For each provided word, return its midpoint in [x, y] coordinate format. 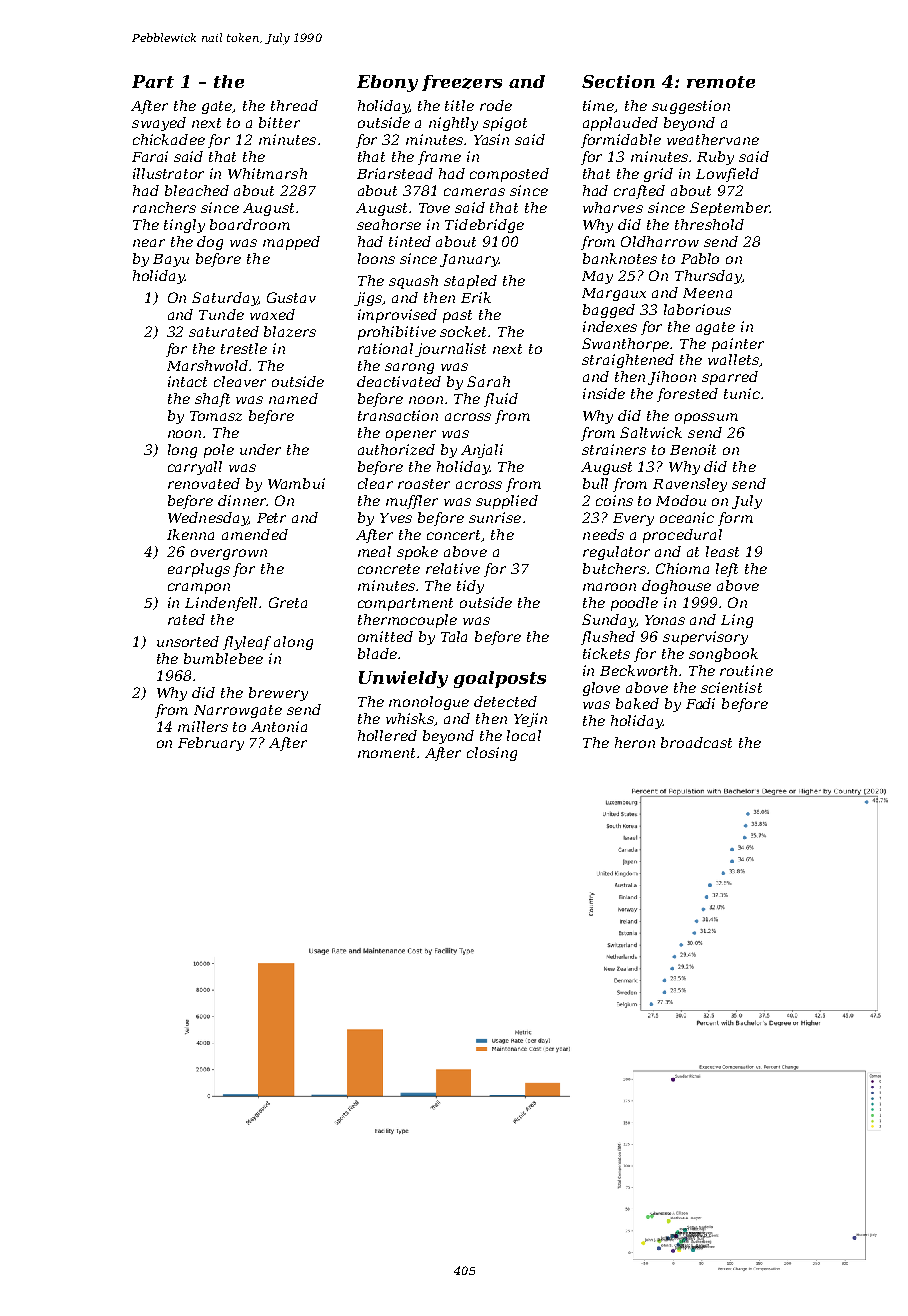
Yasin [491, 139]
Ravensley [690, 485]
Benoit [693, 449]
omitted [385, 636]
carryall [195, 468]
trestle [244, 348]
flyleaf [247, 643]
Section [618, 81]
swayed [159, 124]
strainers [614, 449]
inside [604, 393]
